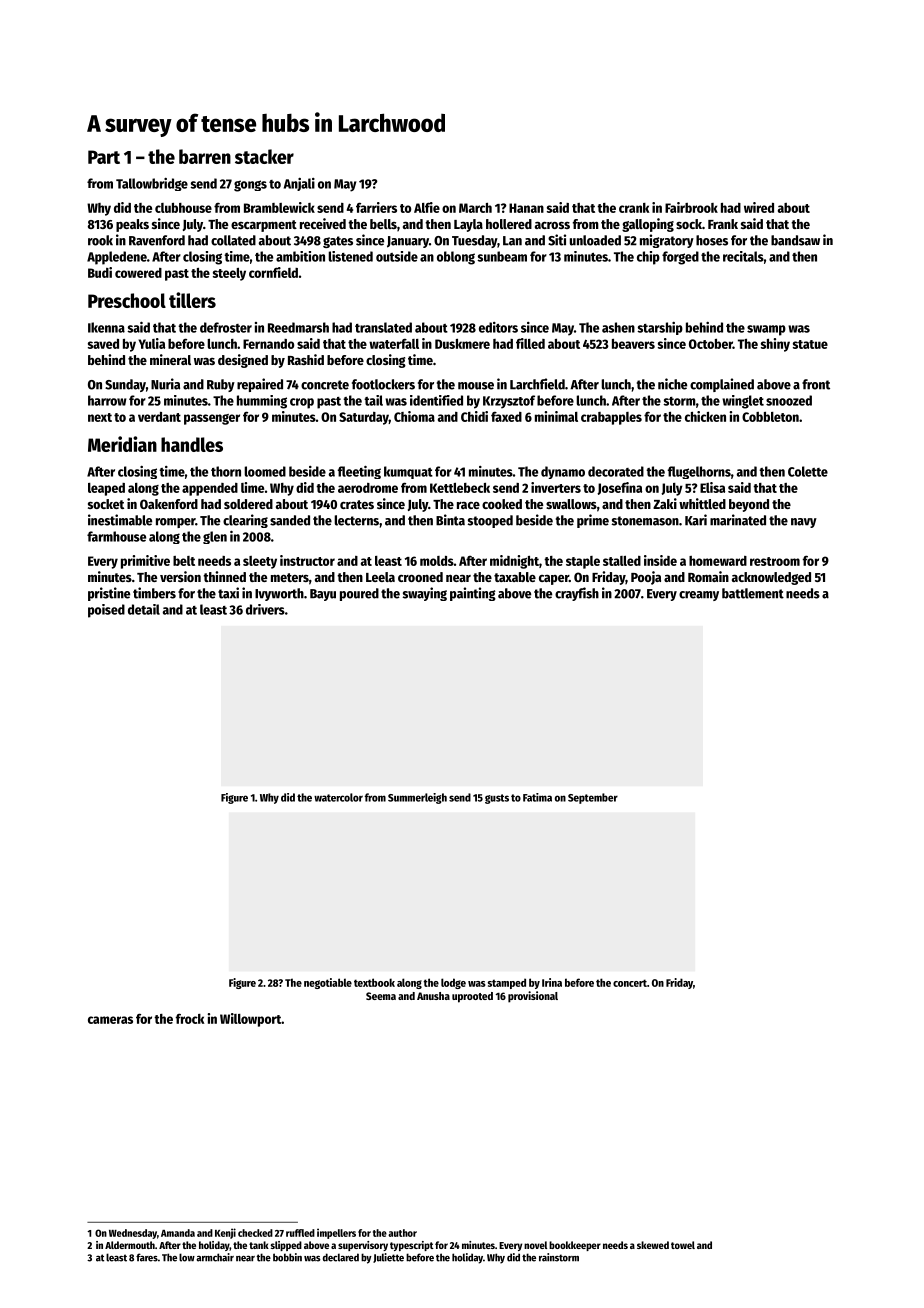 This image has height=1308, width=924. I want to click on cameras, so click(110, 1020).
